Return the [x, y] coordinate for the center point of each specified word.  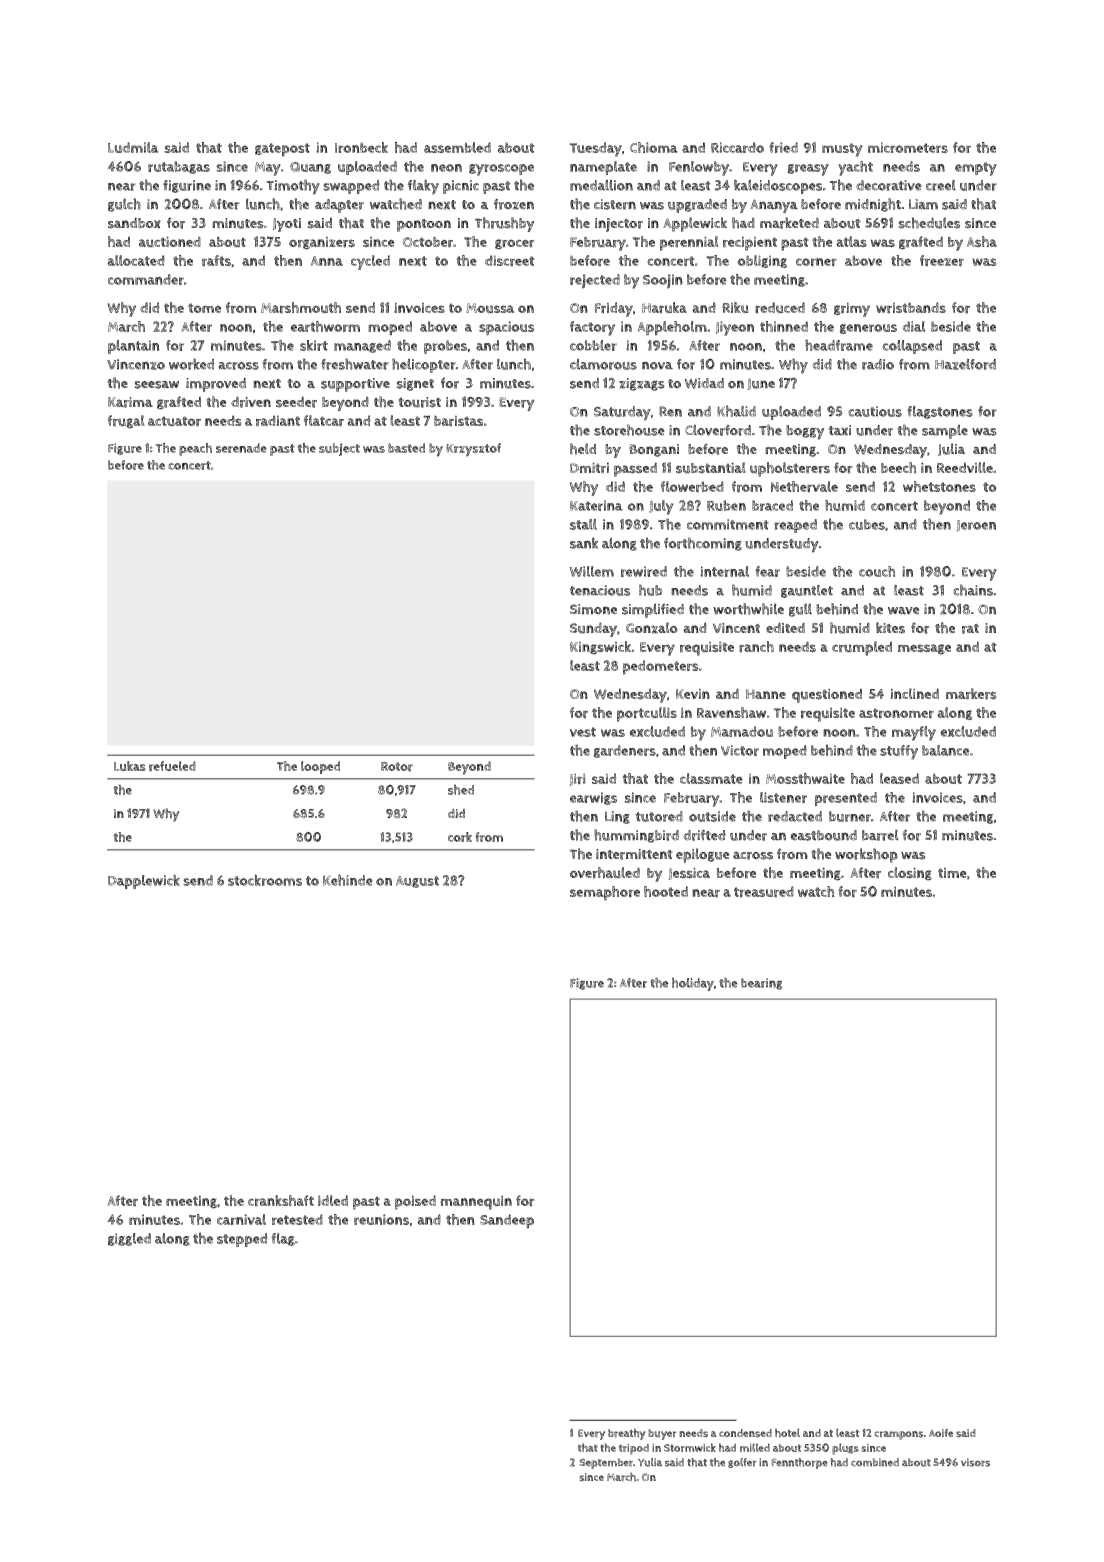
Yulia [650, 1462]
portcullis [647, 714]
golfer [742, 1463]
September [606, 1463]
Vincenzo [136, 364]
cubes [867, 524]
